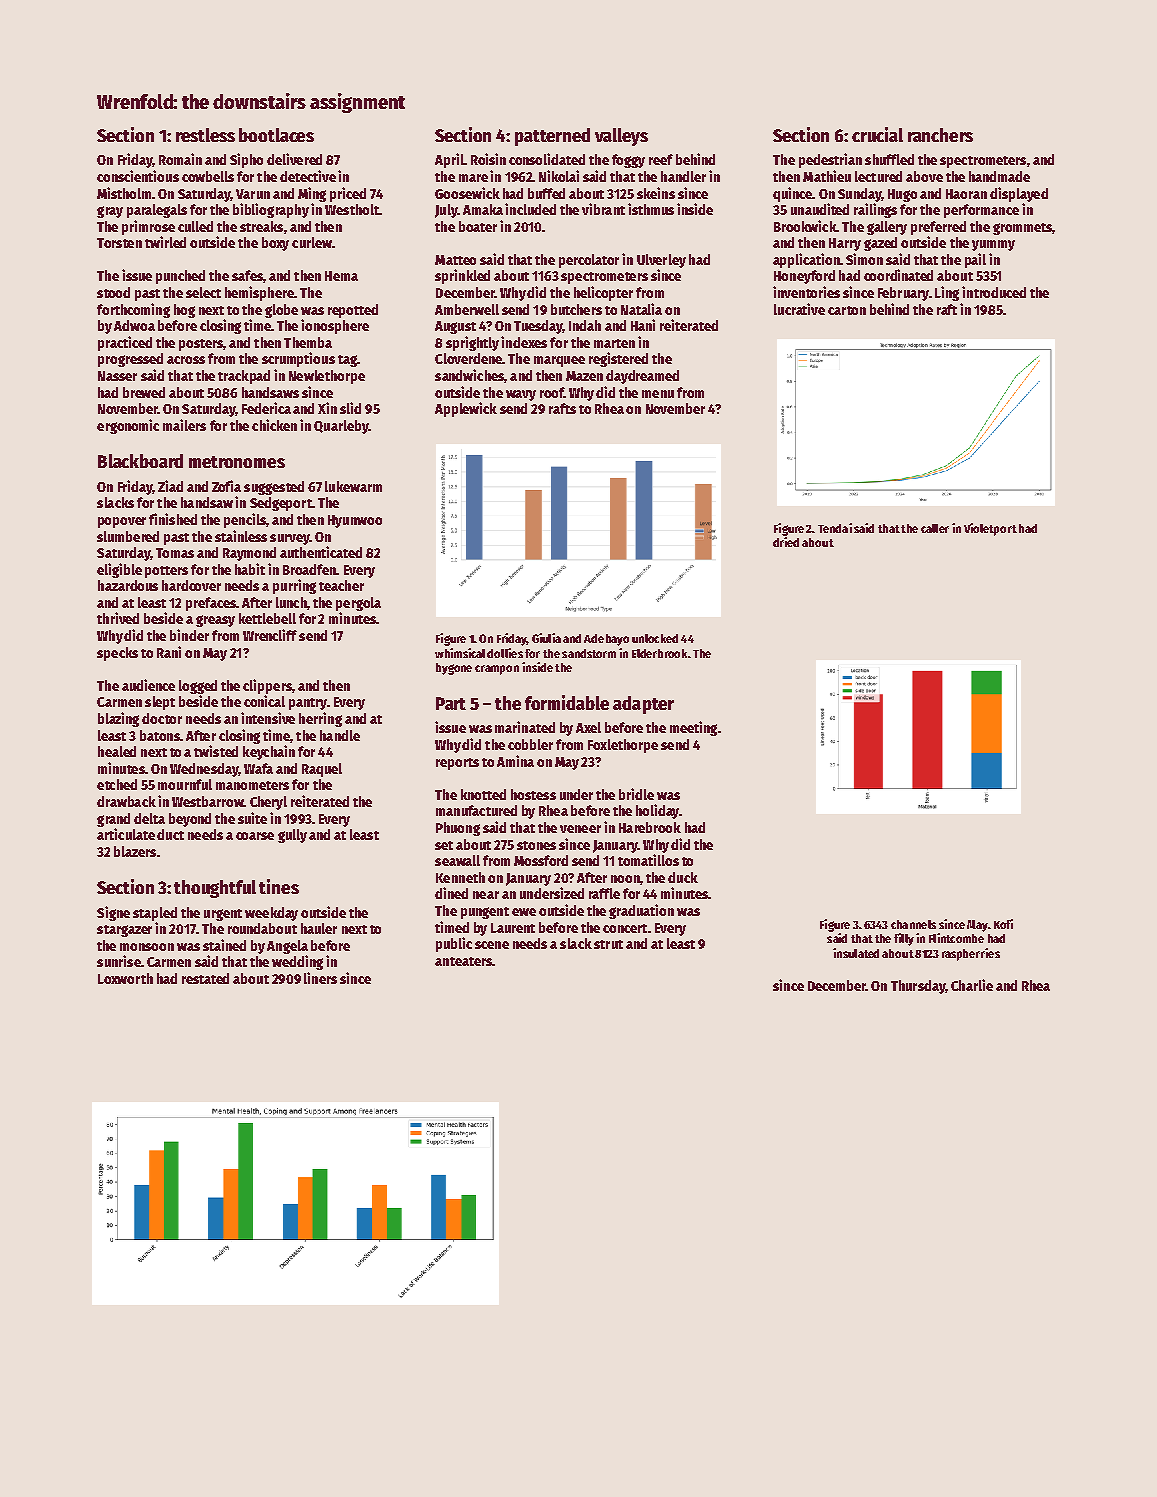  Describe the element at coordinates (935, 528) in the page. I see `caller` at that location.
